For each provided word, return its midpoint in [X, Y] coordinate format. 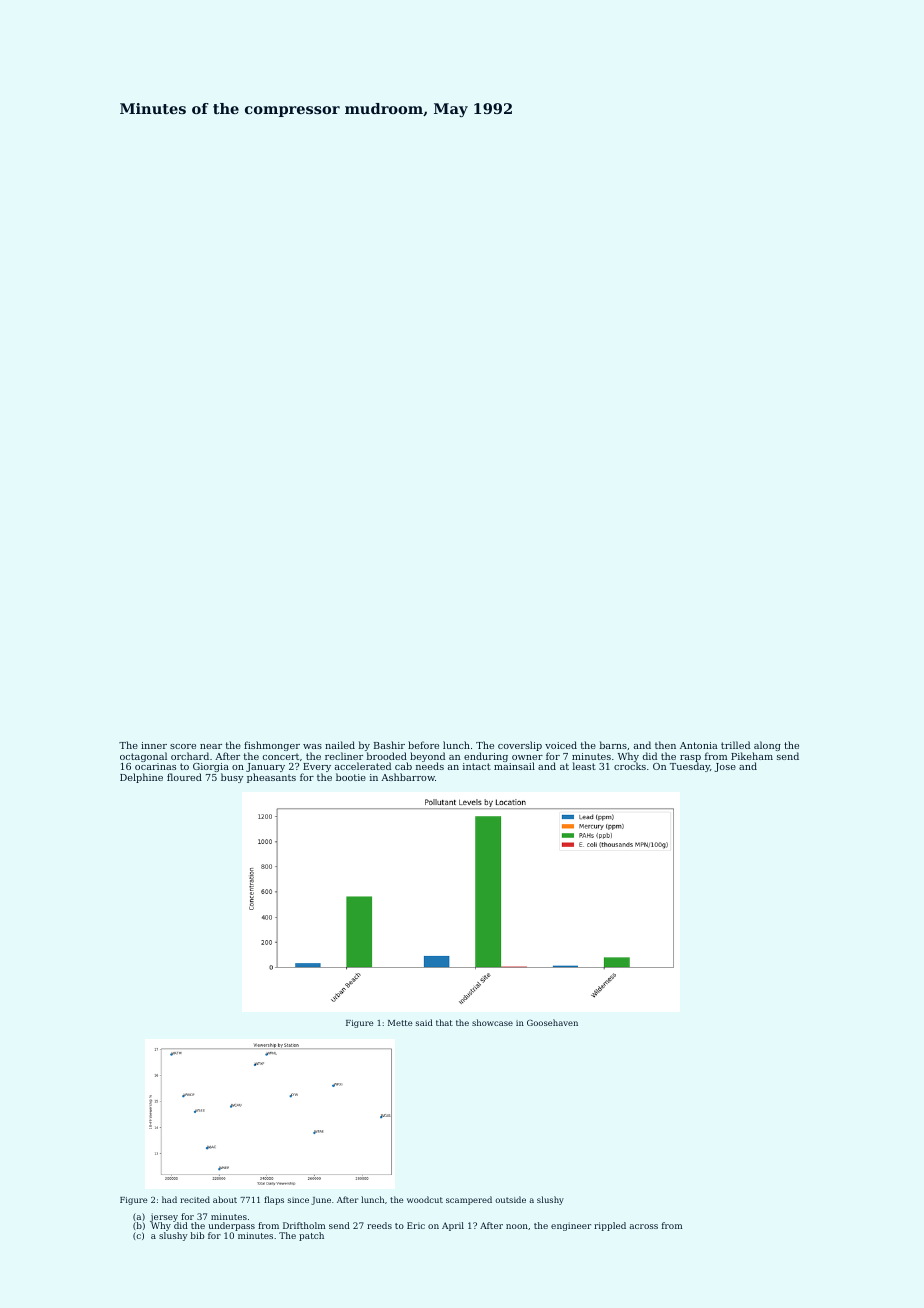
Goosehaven [552, 1022]
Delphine [141, 778]
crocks [630, 766]
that [444, 1022]
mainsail [514, 766]
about [225, 1199]
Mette [400, 1023]
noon [517, 1226]
